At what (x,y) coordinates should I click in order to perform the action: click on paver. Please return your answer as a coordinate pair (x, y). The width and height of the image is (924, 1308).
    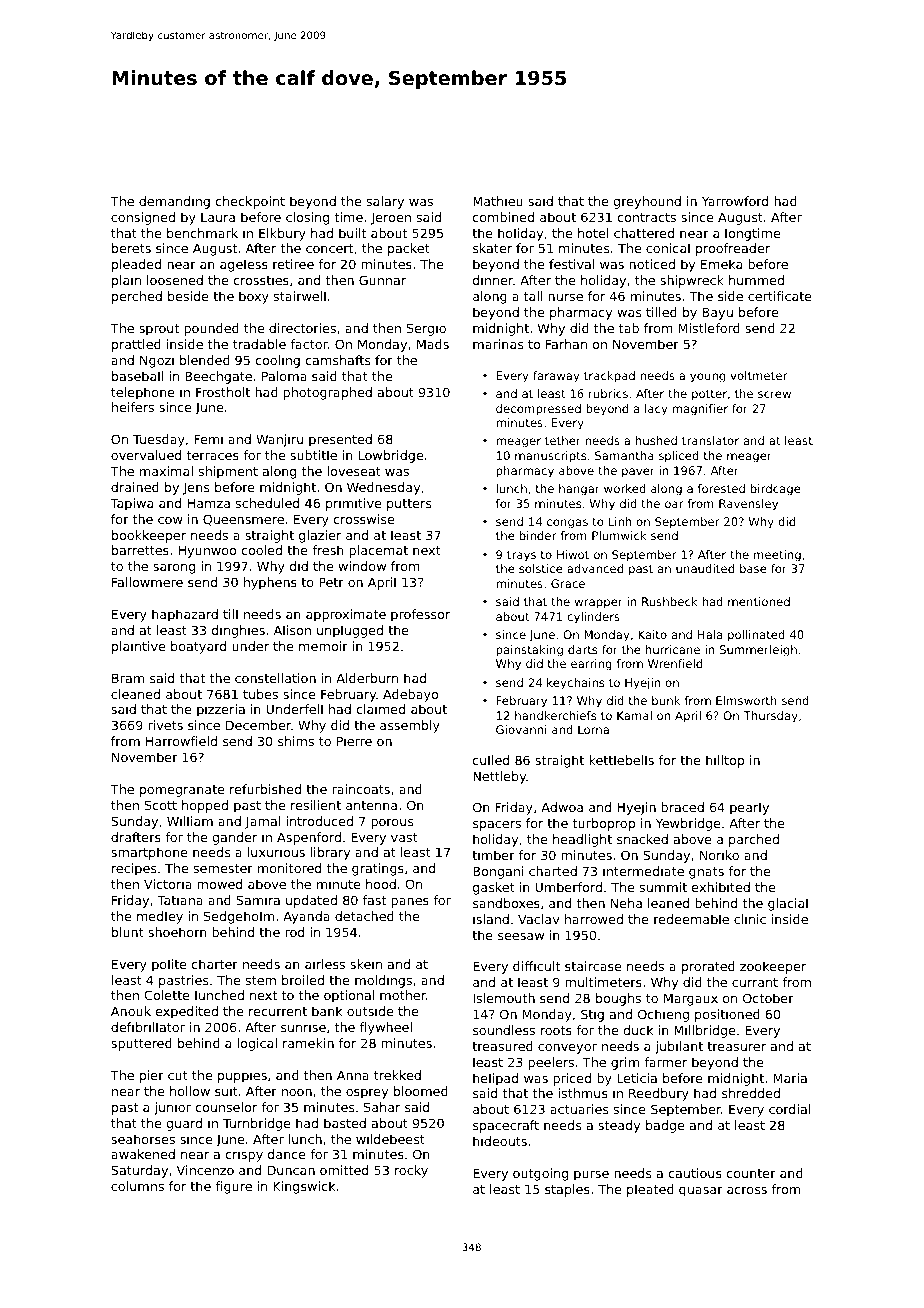
    Looking at the image, I should click on (638, 473).
